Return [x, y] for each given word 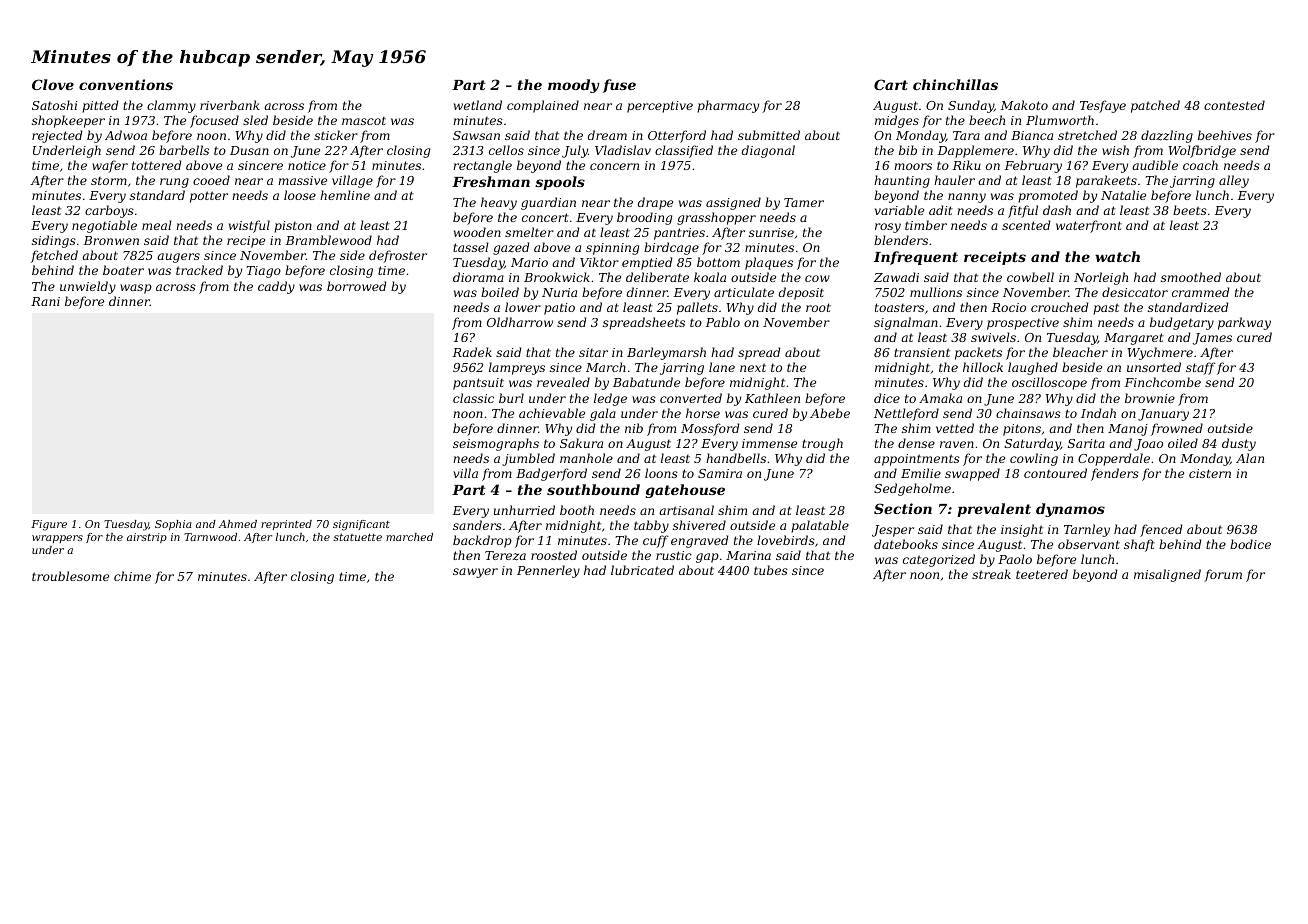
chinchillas [955, 84]
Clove [53, 84]
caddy [276, 287]
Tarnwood [210, 537]
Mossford [710, 429]
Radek [472, 352]
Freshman [491, 181]
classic [473, 398]
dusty [1239, 444]
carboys [109, 211]
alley [1234, 181]
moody [574, 86]
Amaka [940, 398]
